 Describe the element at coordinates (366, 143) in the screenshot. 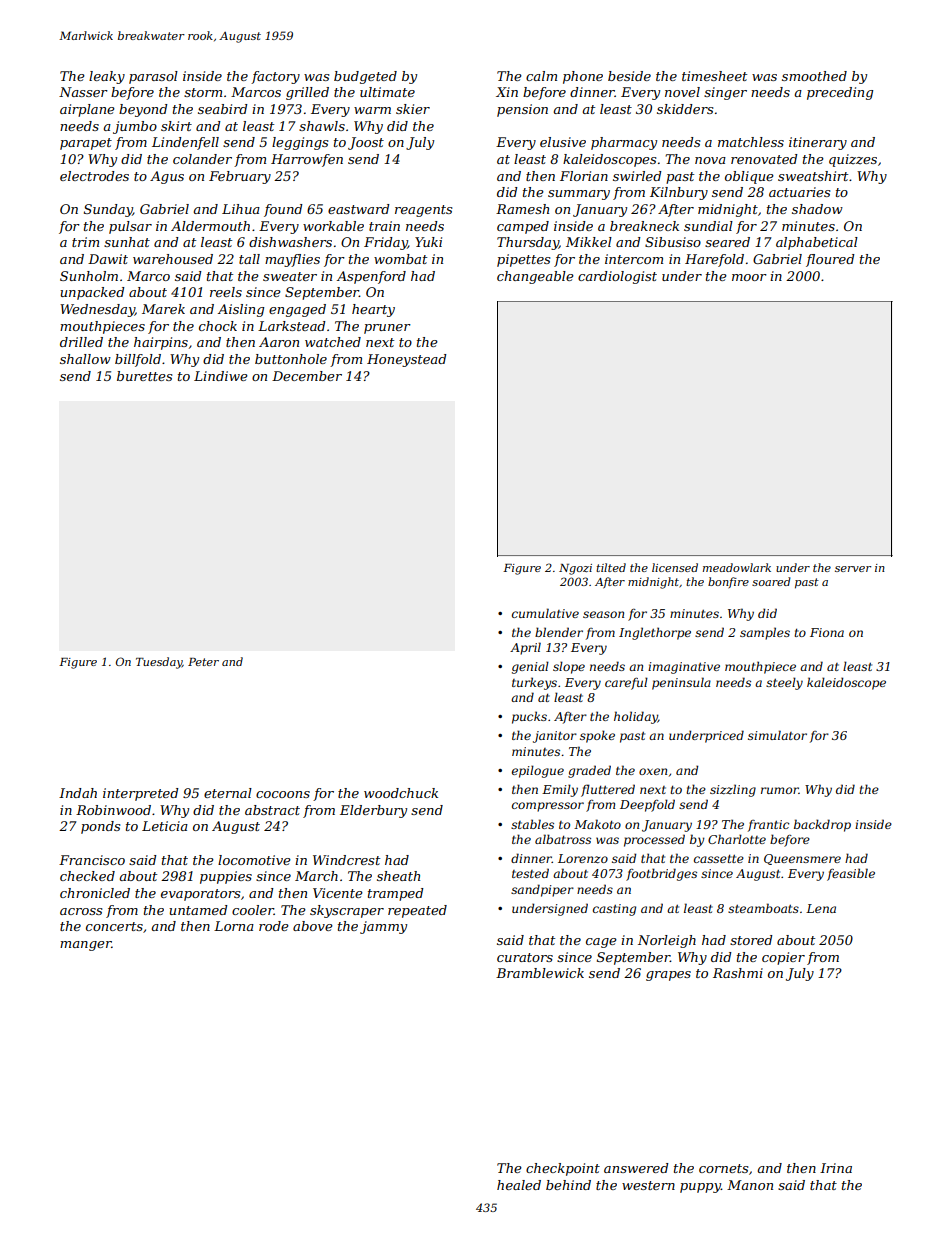

I see `Joost` at that location.
